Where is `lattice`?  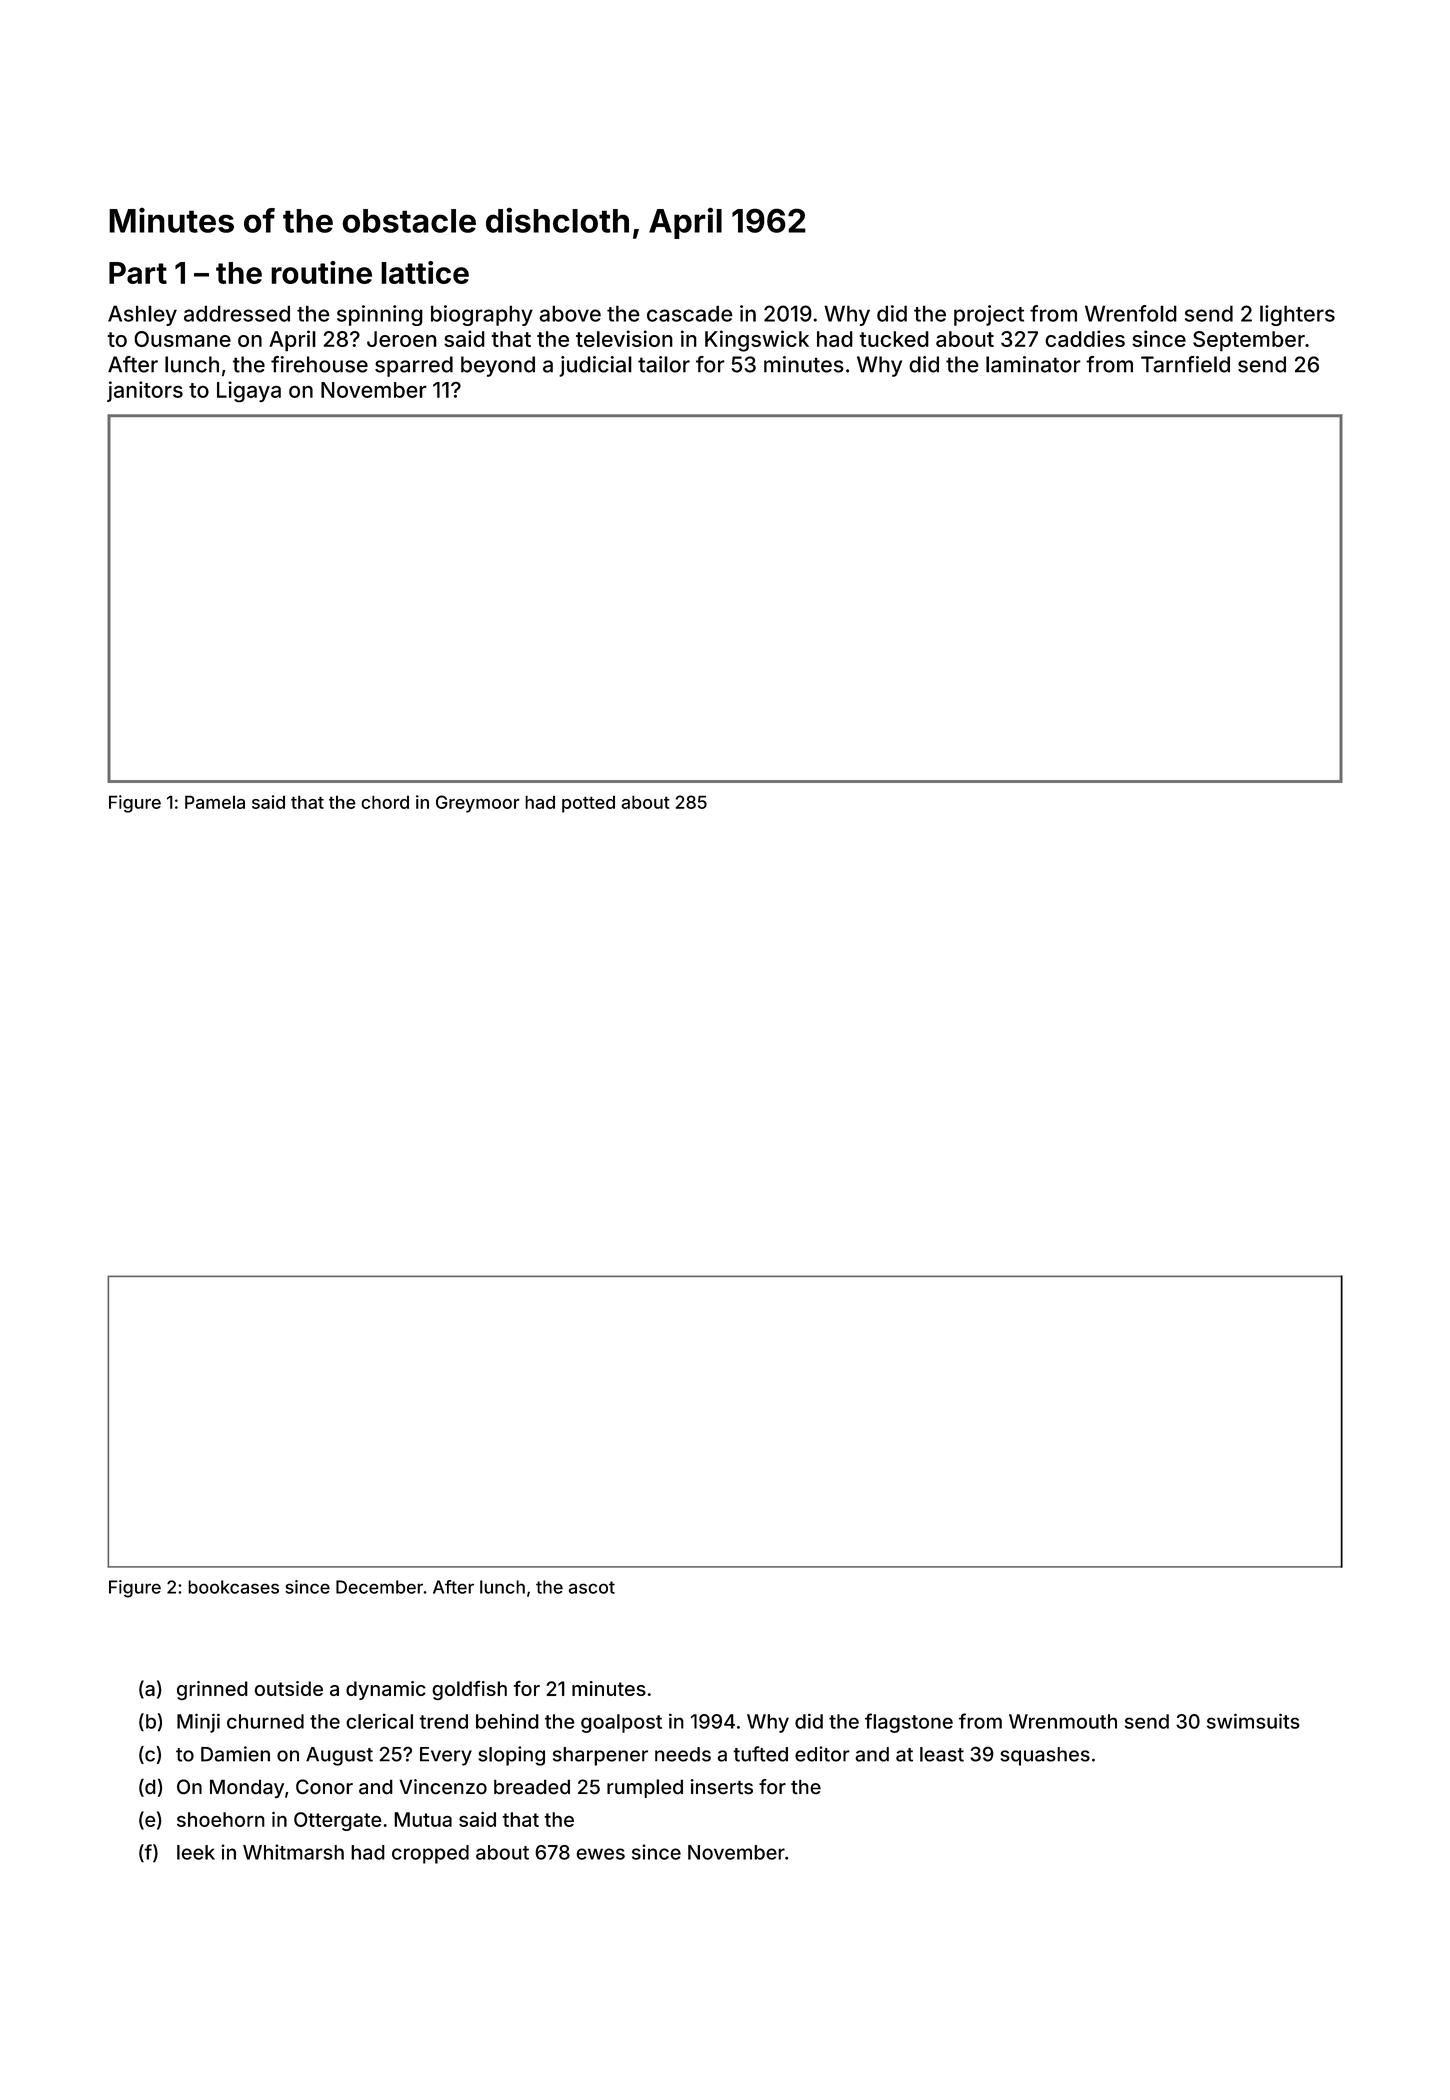
lattice is located at coordinates (425, 272).
